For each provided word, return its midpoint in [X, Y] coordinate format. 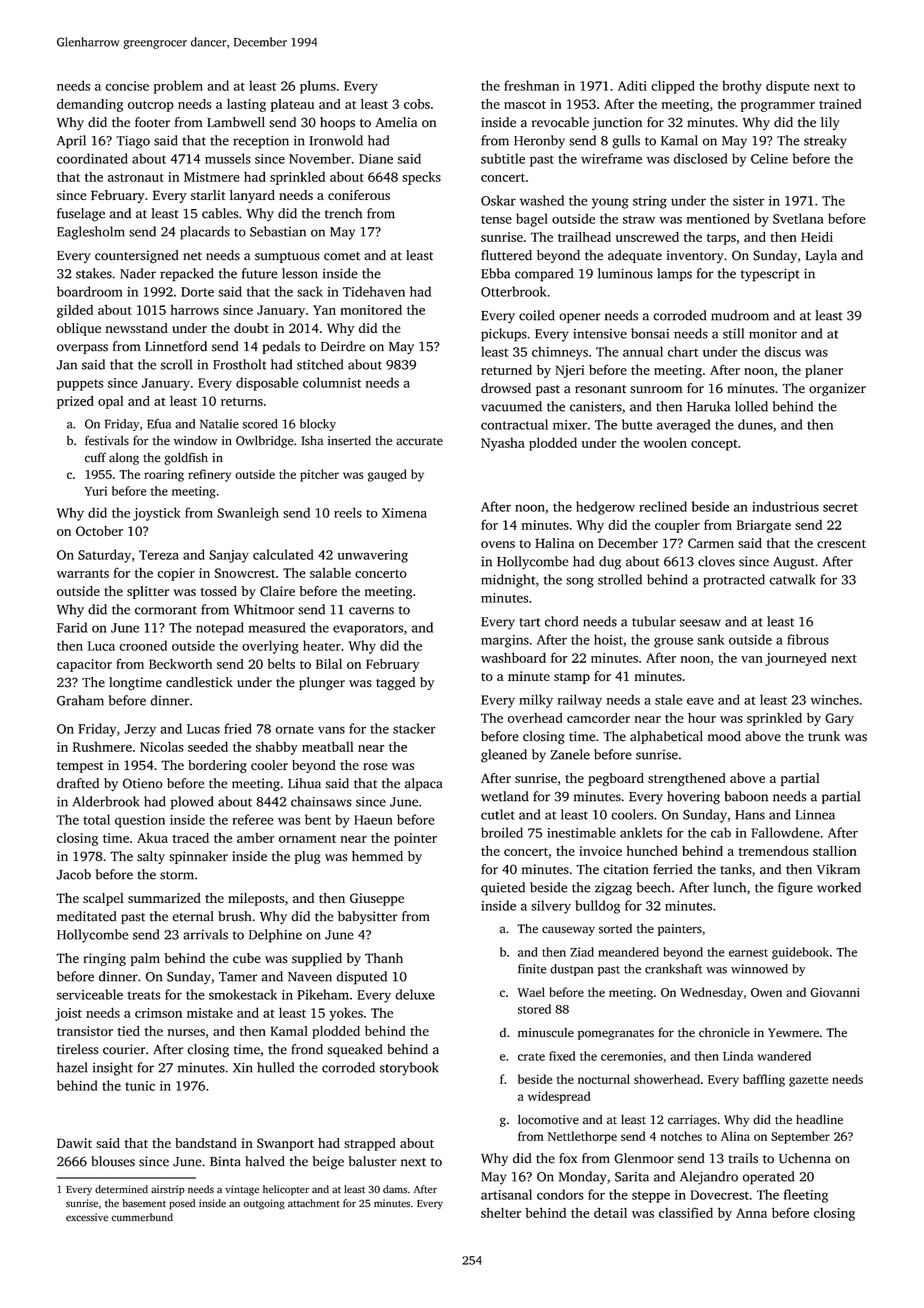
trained [840, 104]
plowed [192, 803]
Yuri [96, 491]
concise [127, 86]
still [733, 333]
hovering [693, 798]
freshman [531, 85]
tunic [140, 1086]
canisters [596, 406]
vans [331, 730]
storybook [409, 1069]
